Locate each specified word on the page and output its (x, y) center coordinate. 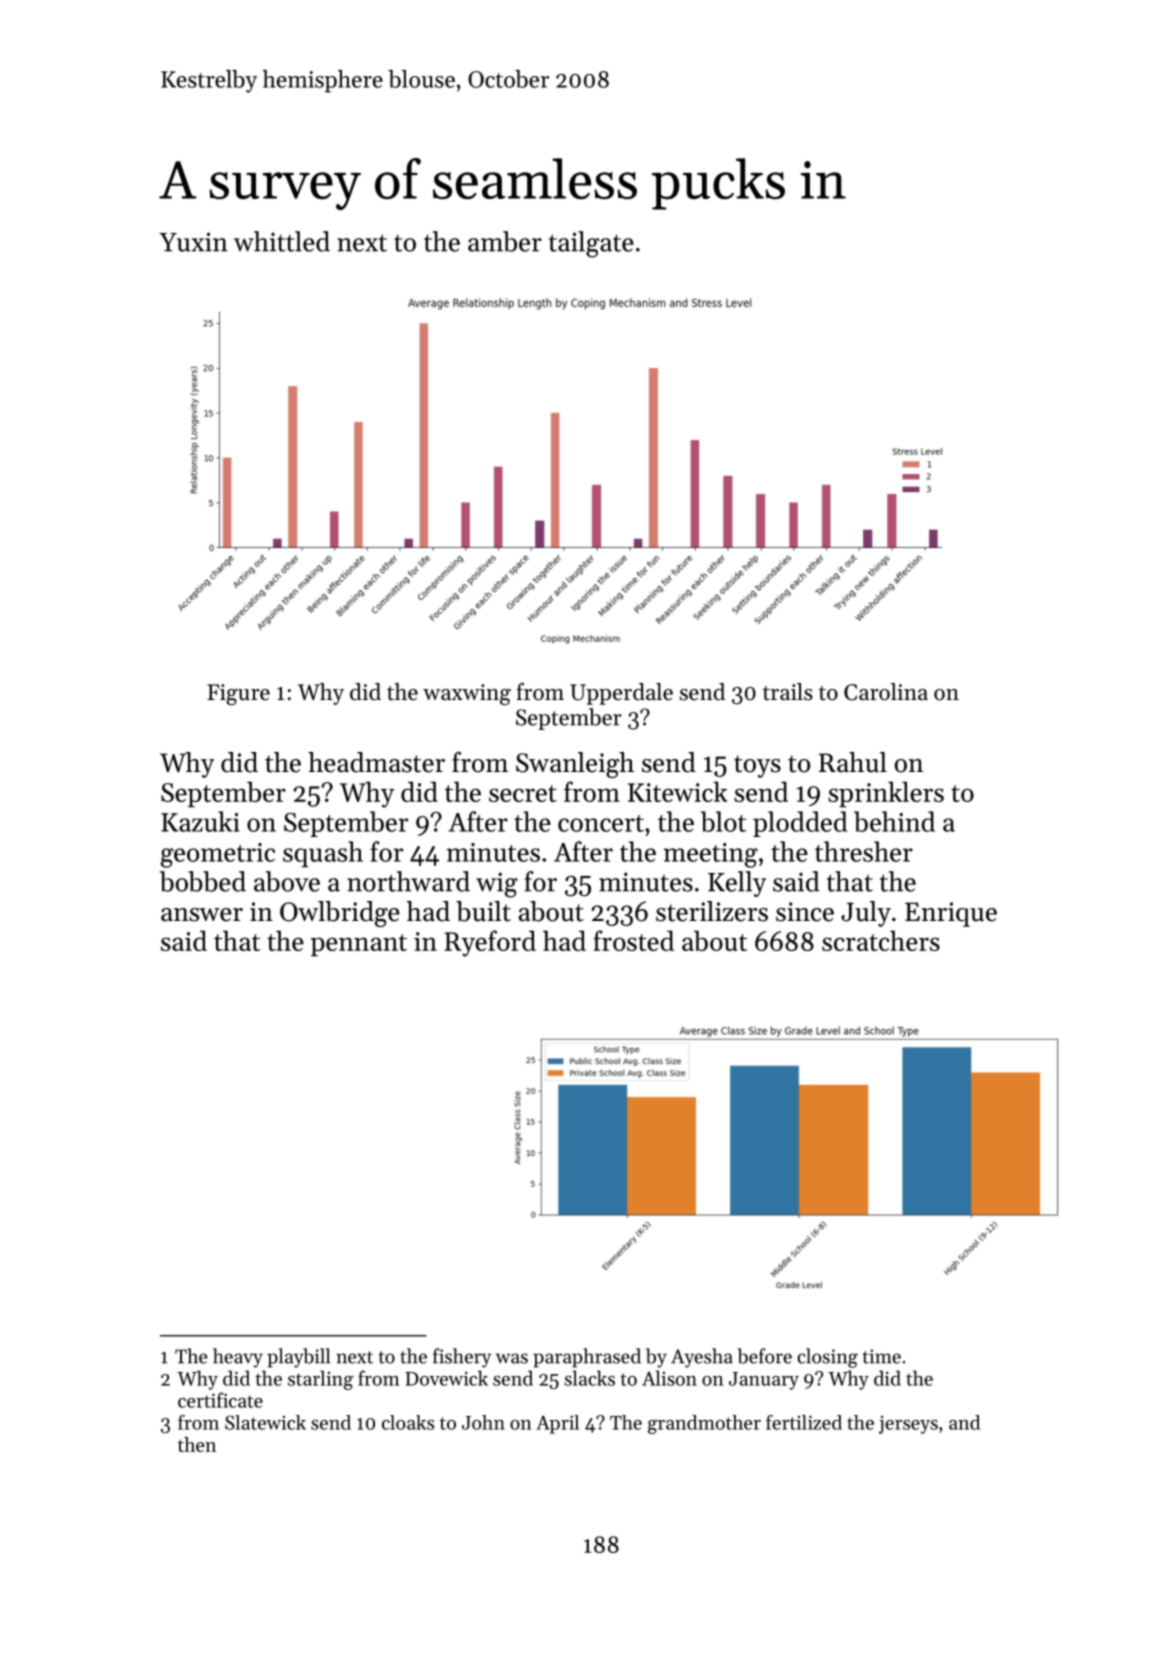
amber (505, 241)
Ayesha (702, 1358)
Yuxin (193, 242)
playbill (298, 1358)
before (765, 1356)
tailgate (591, 244)
